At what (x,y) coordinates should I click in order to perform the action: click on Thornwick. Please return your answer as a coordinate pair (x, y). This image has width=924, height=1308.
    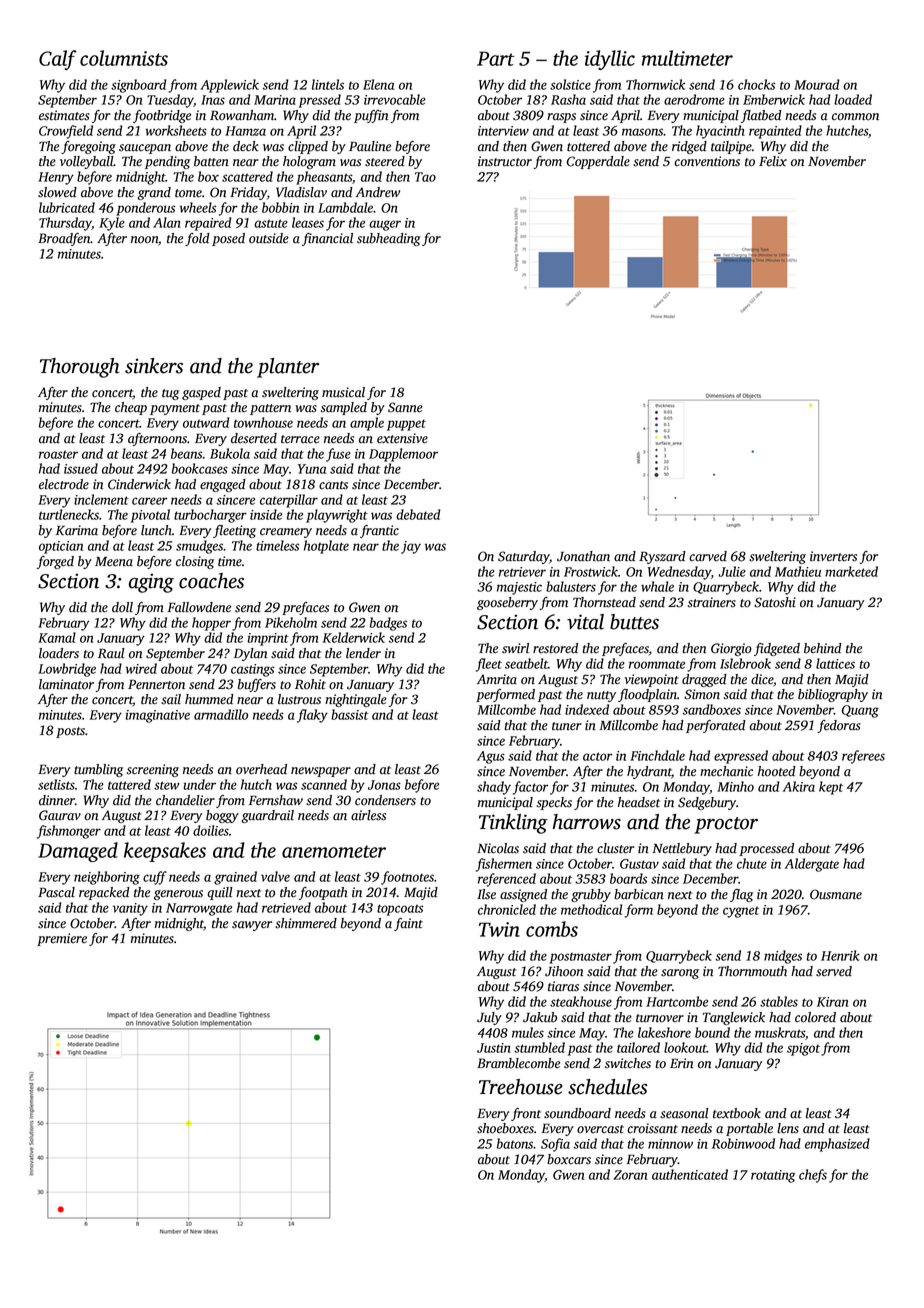
    Looking at the image, I should click on (655, 84).
